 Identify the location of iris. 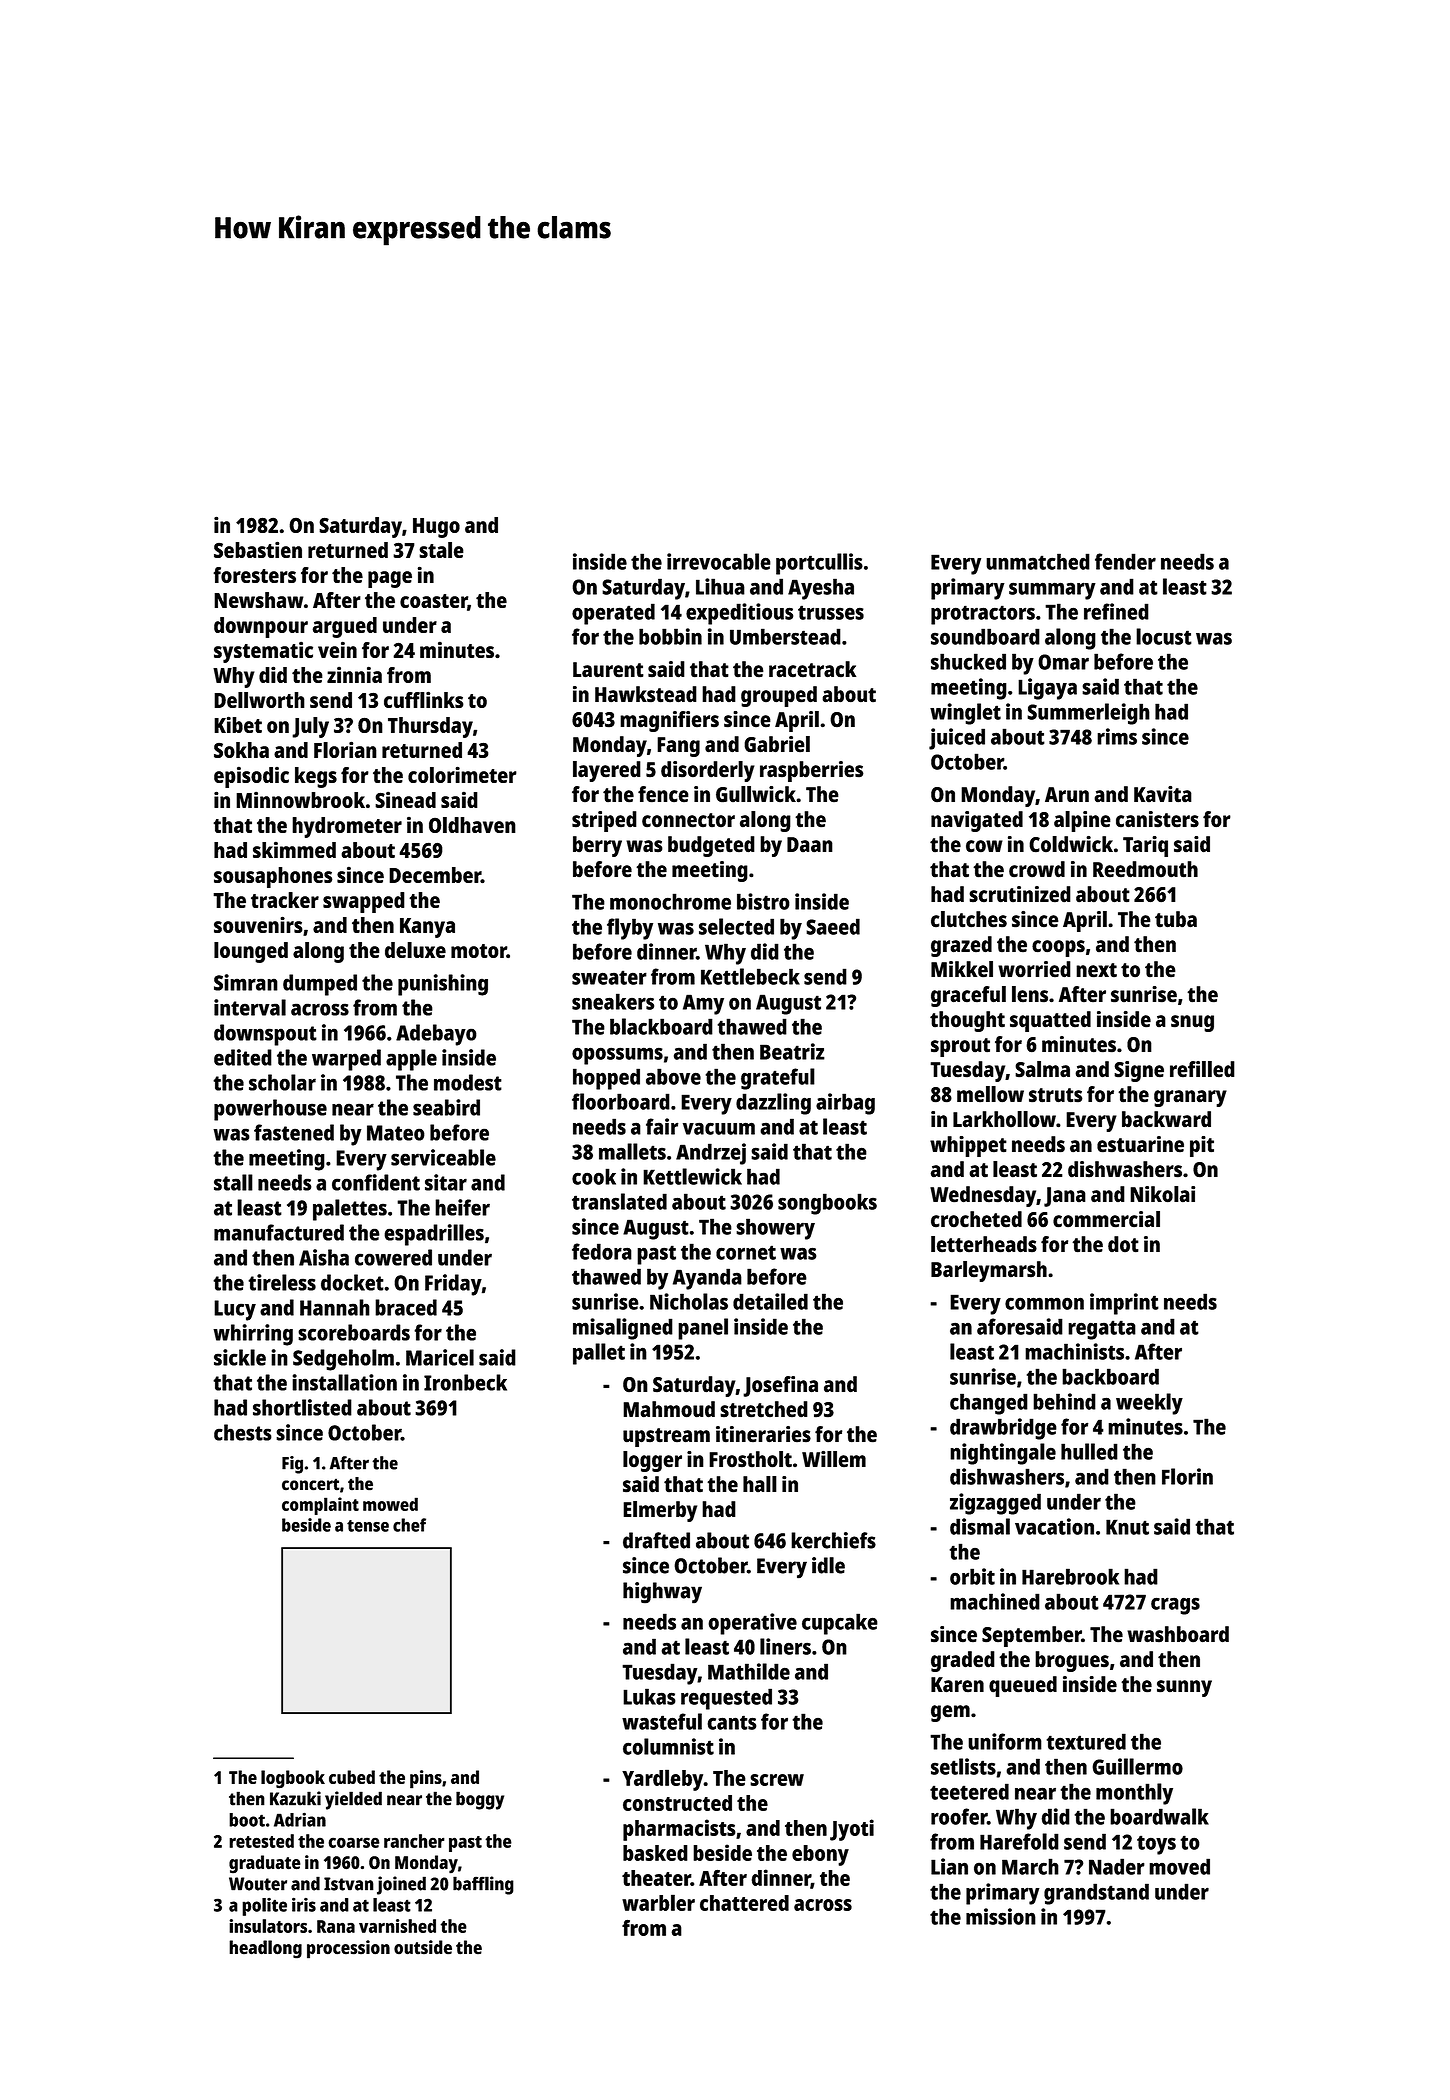
(304, 1904).
